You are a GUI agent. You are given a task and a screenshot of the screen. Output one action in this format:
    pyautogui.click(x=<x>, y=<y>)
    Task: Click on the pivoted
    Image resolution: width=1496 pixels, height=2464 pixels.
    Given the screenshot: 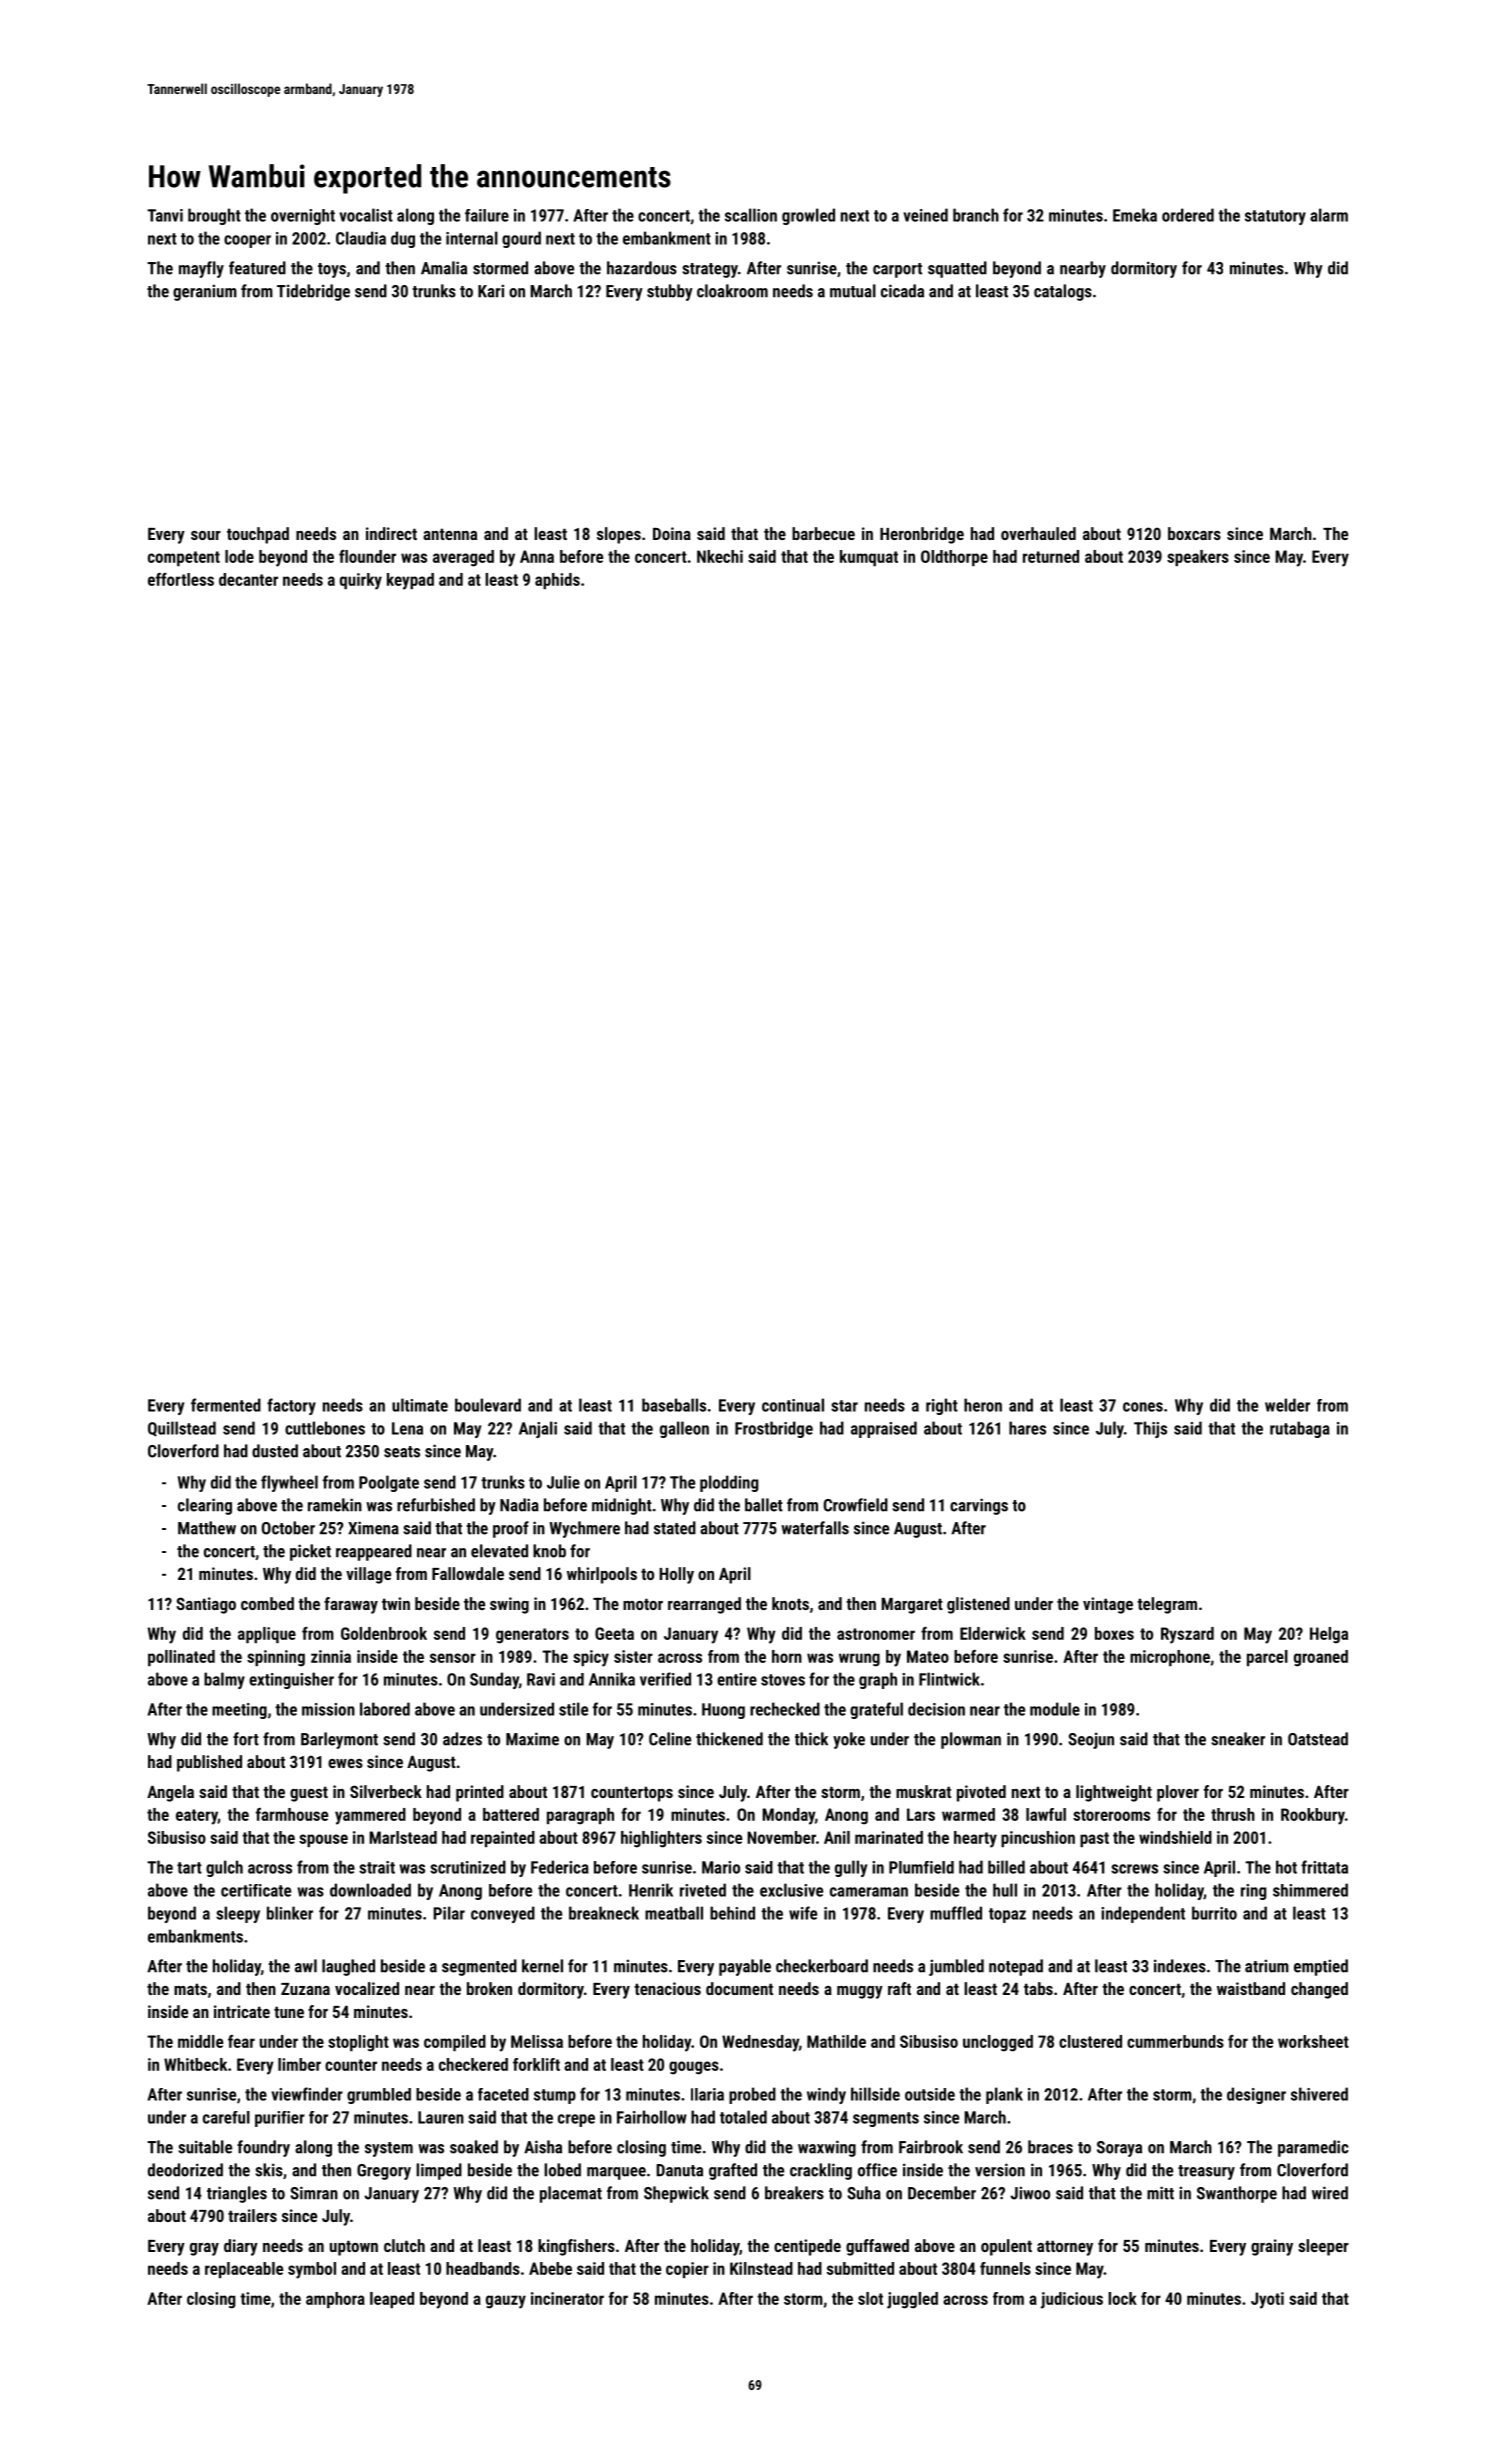 What is the action you would take?
    pyautogui.click(x=981, y=1793)
